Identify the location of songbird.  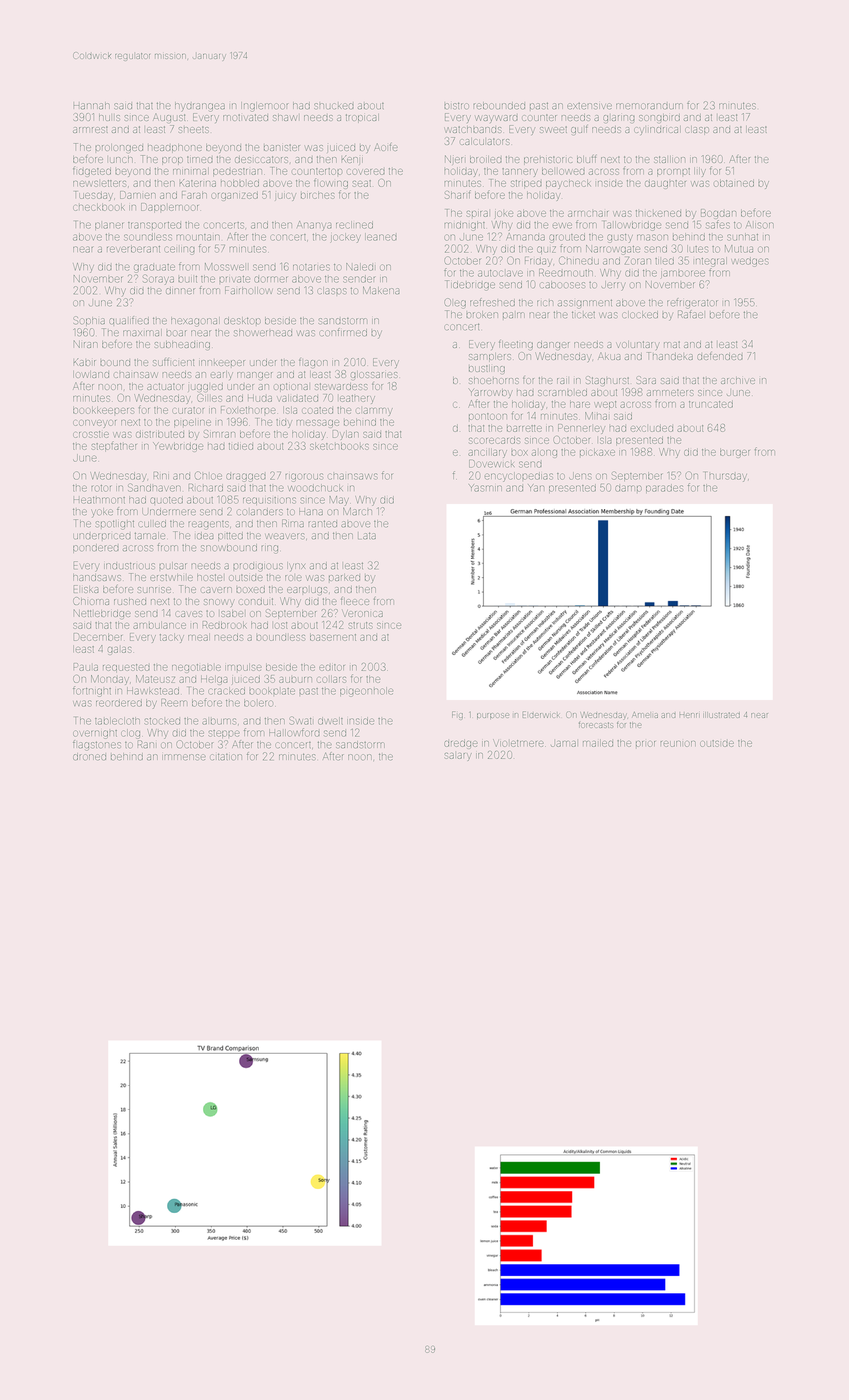
(659, 118).
